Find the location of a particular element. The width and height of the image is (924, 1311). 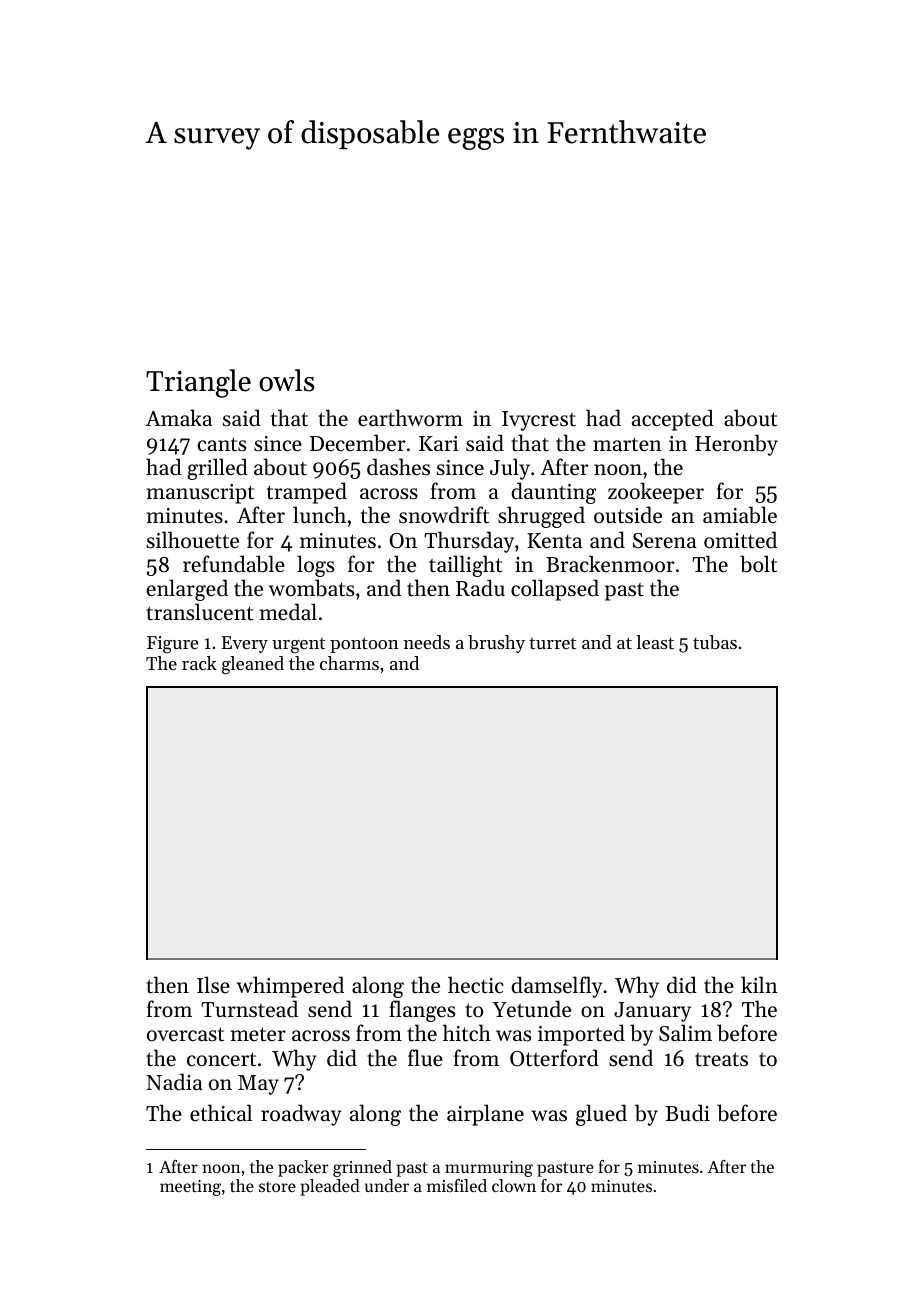

kiln is located at coordinates (759, 984).
